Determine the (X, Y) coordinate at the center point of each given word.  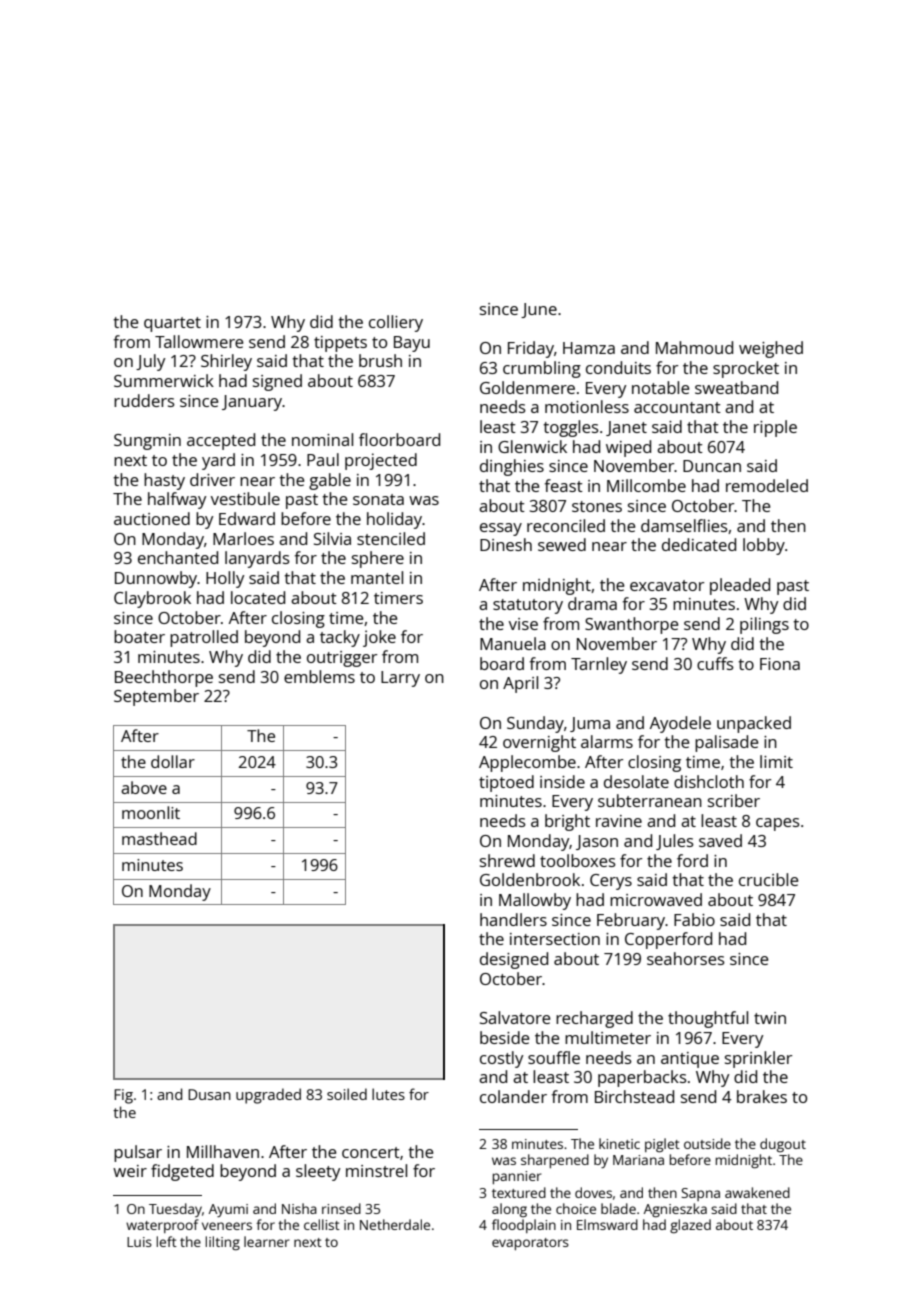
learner (266, 1241)
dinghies (512, 467)
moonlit (151, 812)
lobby (764, 546)
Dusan (209, 1094)
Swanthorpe (631, 625)
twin (770, 1018)
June (539, 310)
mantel (377, 577)
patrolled (204, 638)
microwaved (656, 899)
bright (567, 822)
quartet (172, 324)
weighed (771, 349)
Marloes (243, 538)
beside (504, 1037)
